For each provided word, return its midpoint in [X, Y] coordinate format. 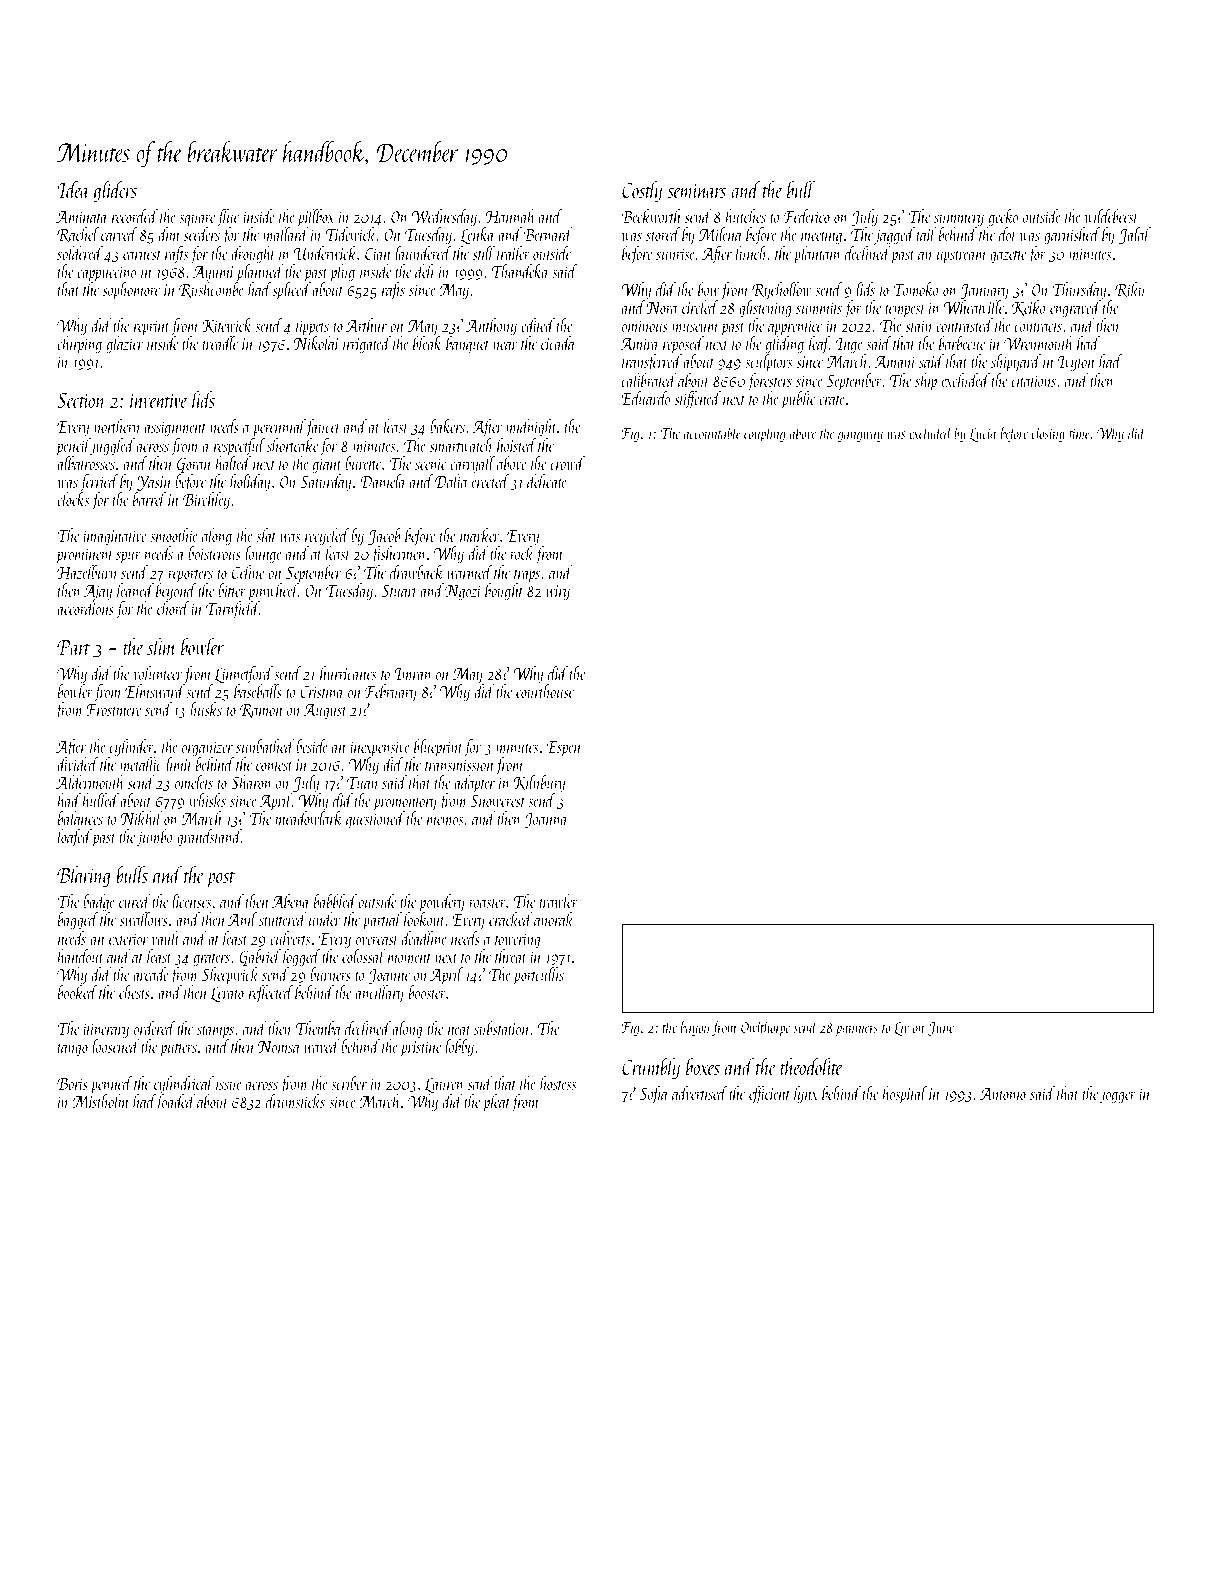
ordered [154, 1028]
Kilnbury [539, 784]
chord [173, 608]
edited [538, 325]
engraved [1075, 309]
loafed [75, 838]
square [197, 221]
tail [927, 234]
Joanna [546, 820]
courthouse [545, 691]
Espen [564, 748]
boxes [703, 1066]
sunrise [675, 254]
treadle [220, 343]
